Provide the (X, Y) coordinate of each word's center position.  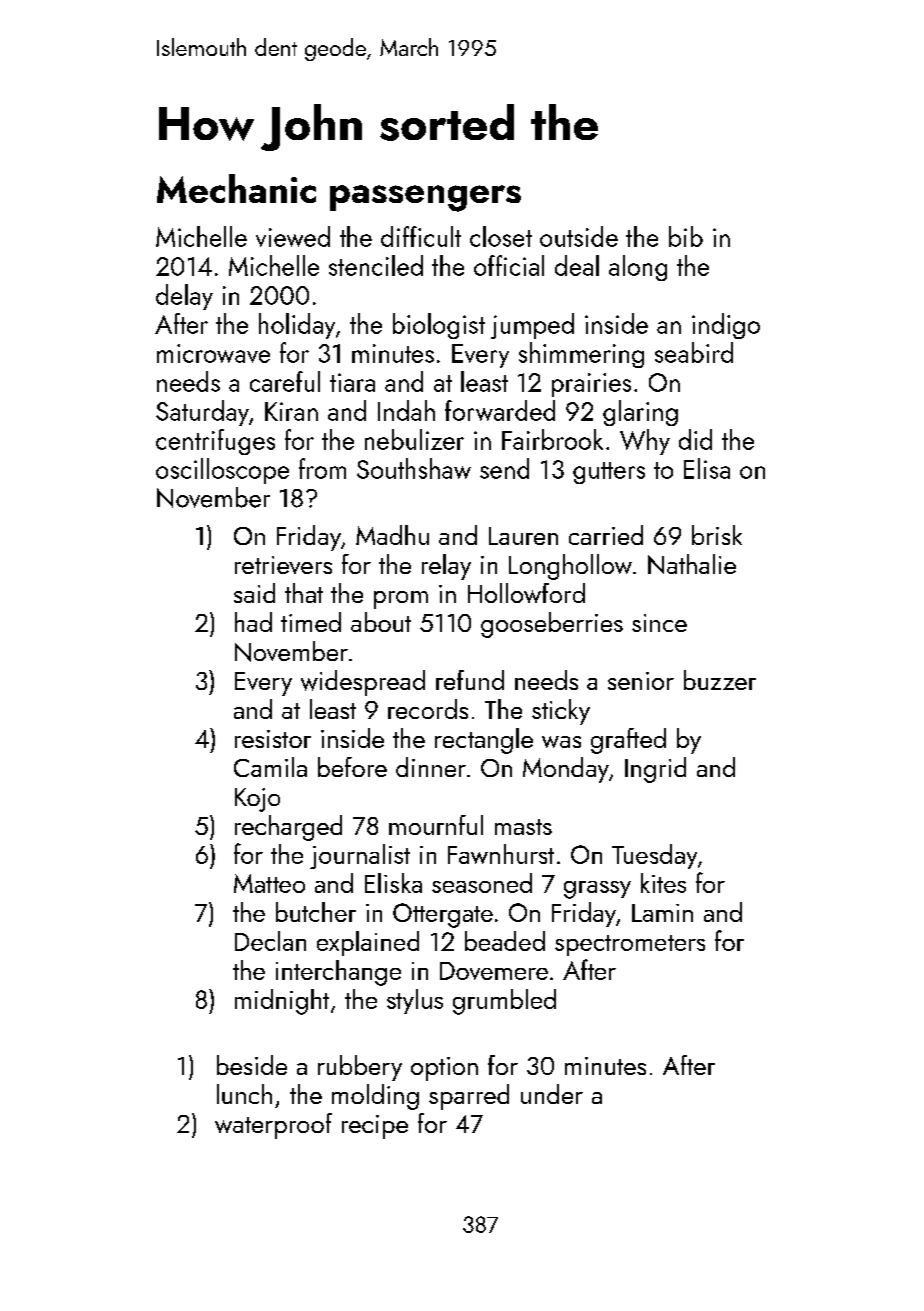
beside (252, 1065)
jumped (532, 326)
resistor (273, 739)
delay (184, 297)
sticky (561, 712)
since (659, 623)
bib (686, 236)
